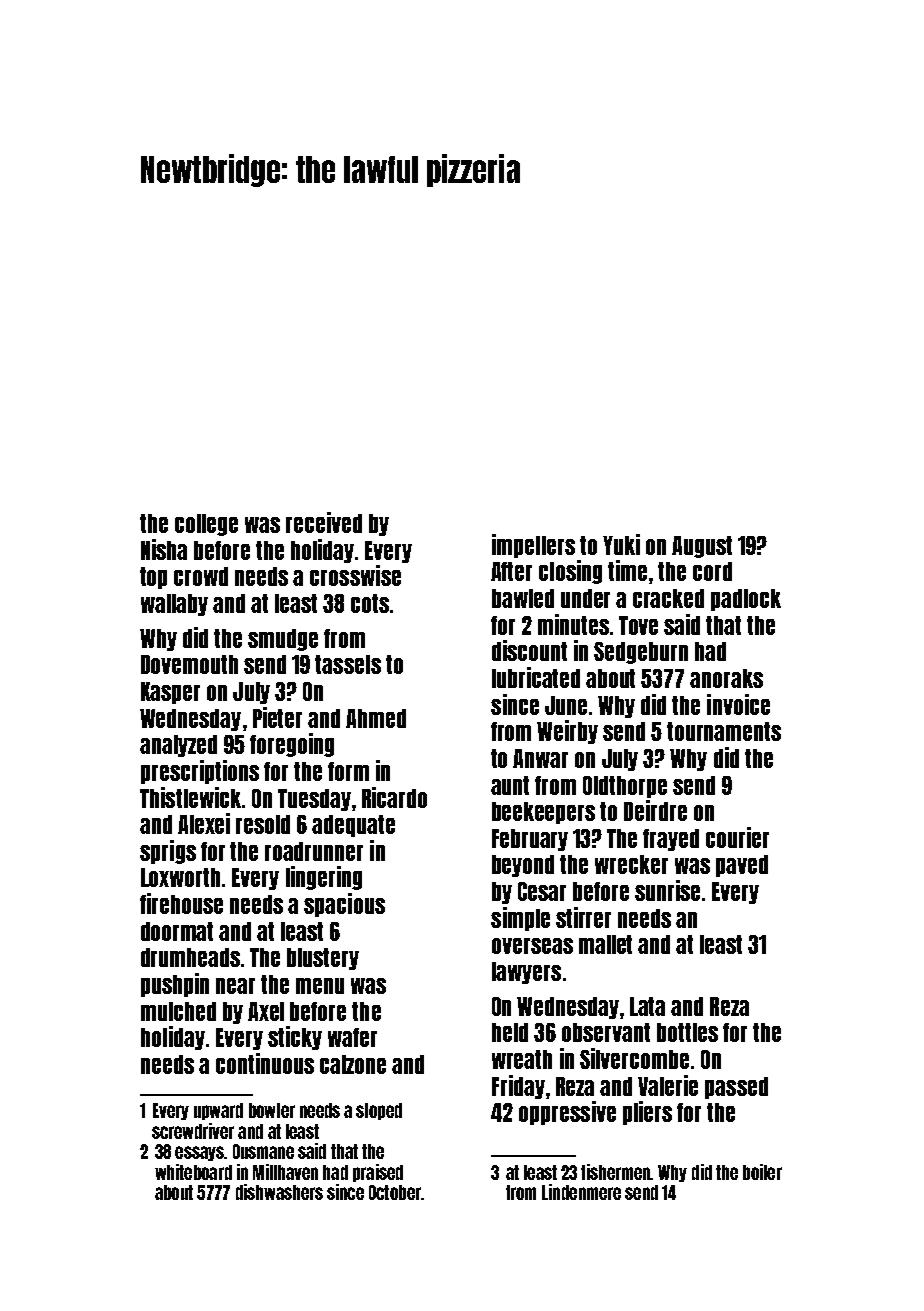 This document has height=1311, width=924. What do you see at coordinates (193, 1172) in the document?
I see `whiteboard` at bounding box center [193, 1172].
